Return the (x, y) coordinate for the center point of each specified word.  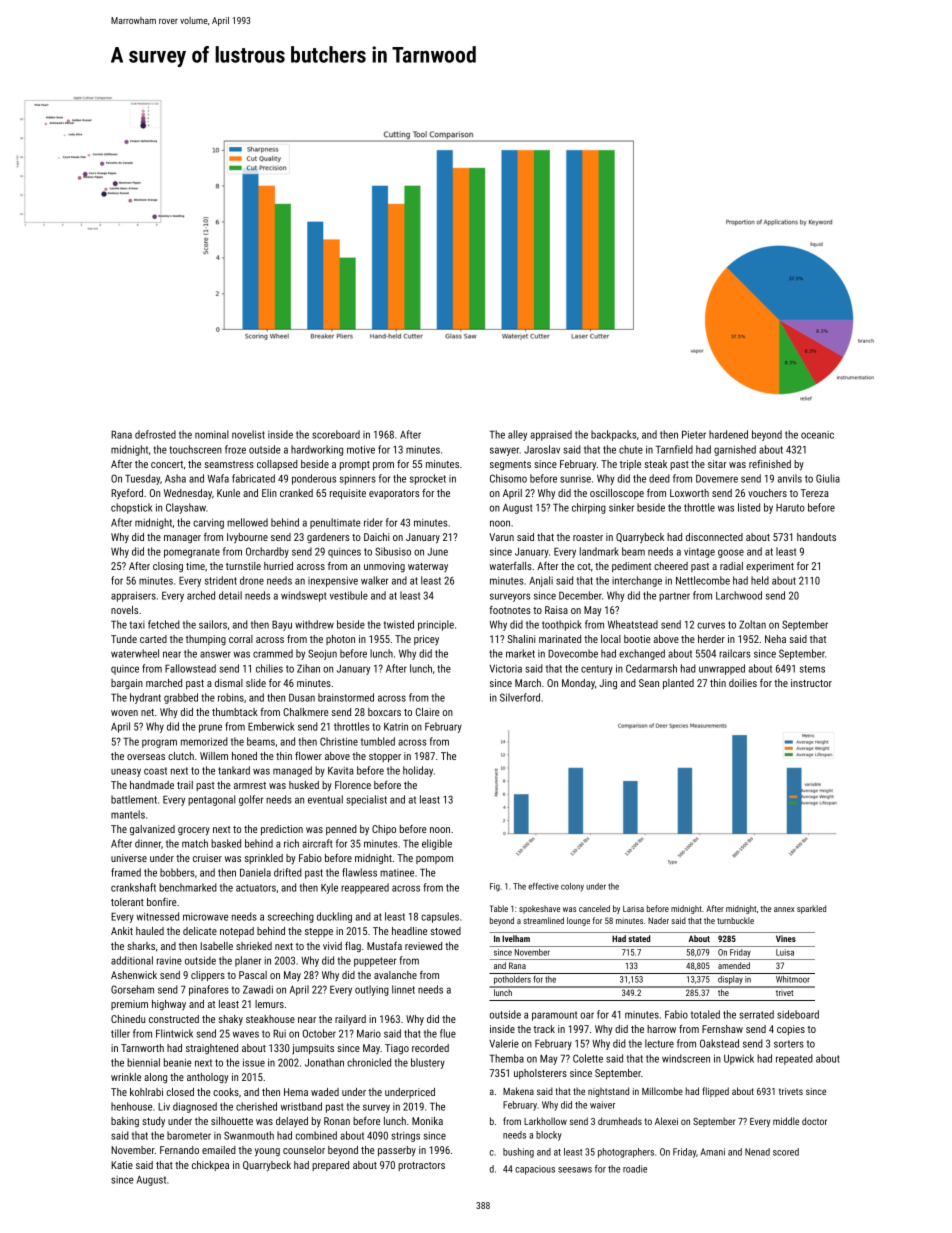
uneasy (126, 772)
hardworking (317, 450)
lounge (578, 921)
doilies (743, 683)
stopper (385, 757)
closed (180, 1092)
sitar (717, 464)
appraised (551, 435)
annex (784, 909)
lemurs (269, 1004)
